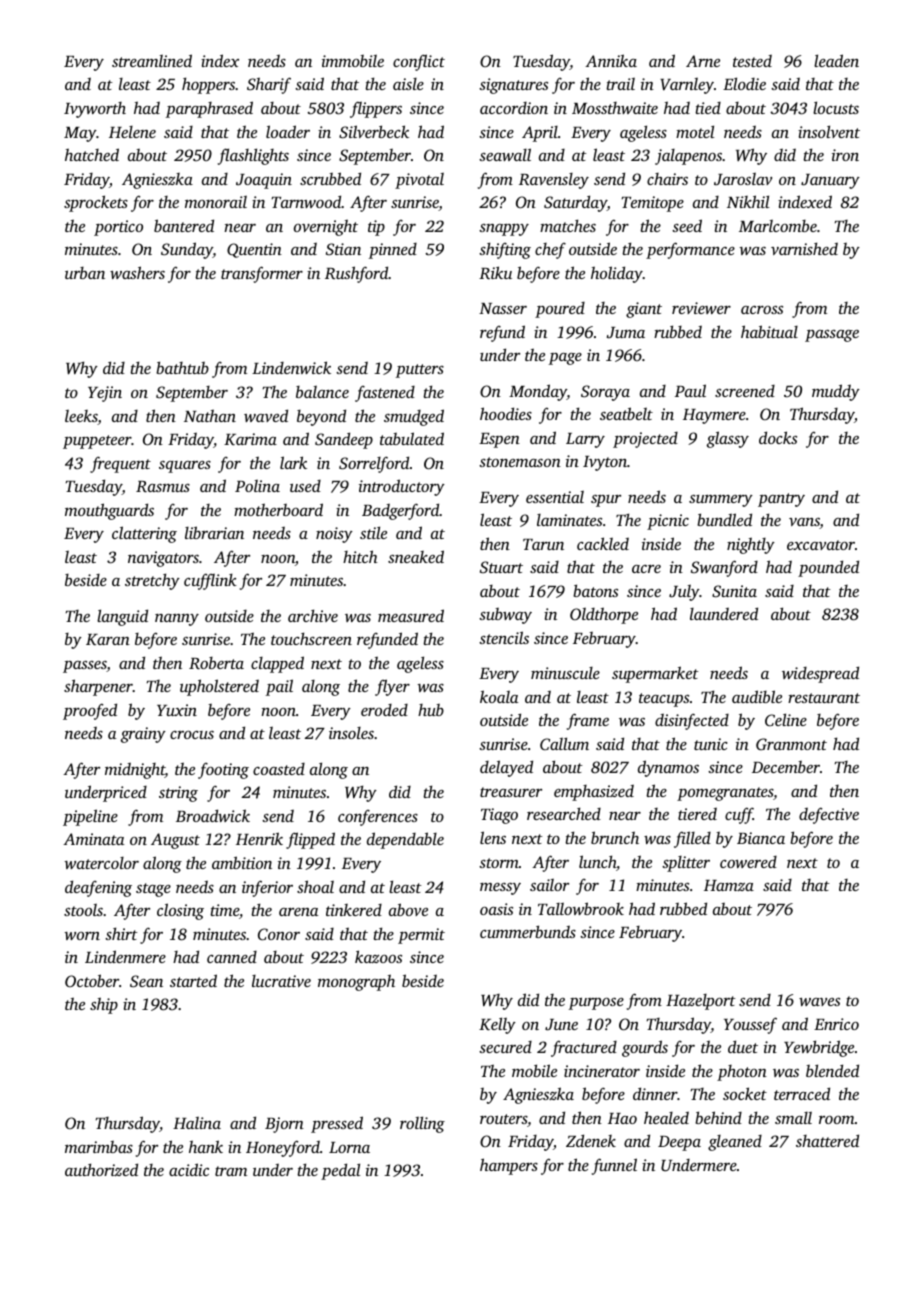 The image size is (924, 1308). What do you see at coordinates (279, 687) in the screenshot?
I see `pail` at bounding box center [279, 687].
